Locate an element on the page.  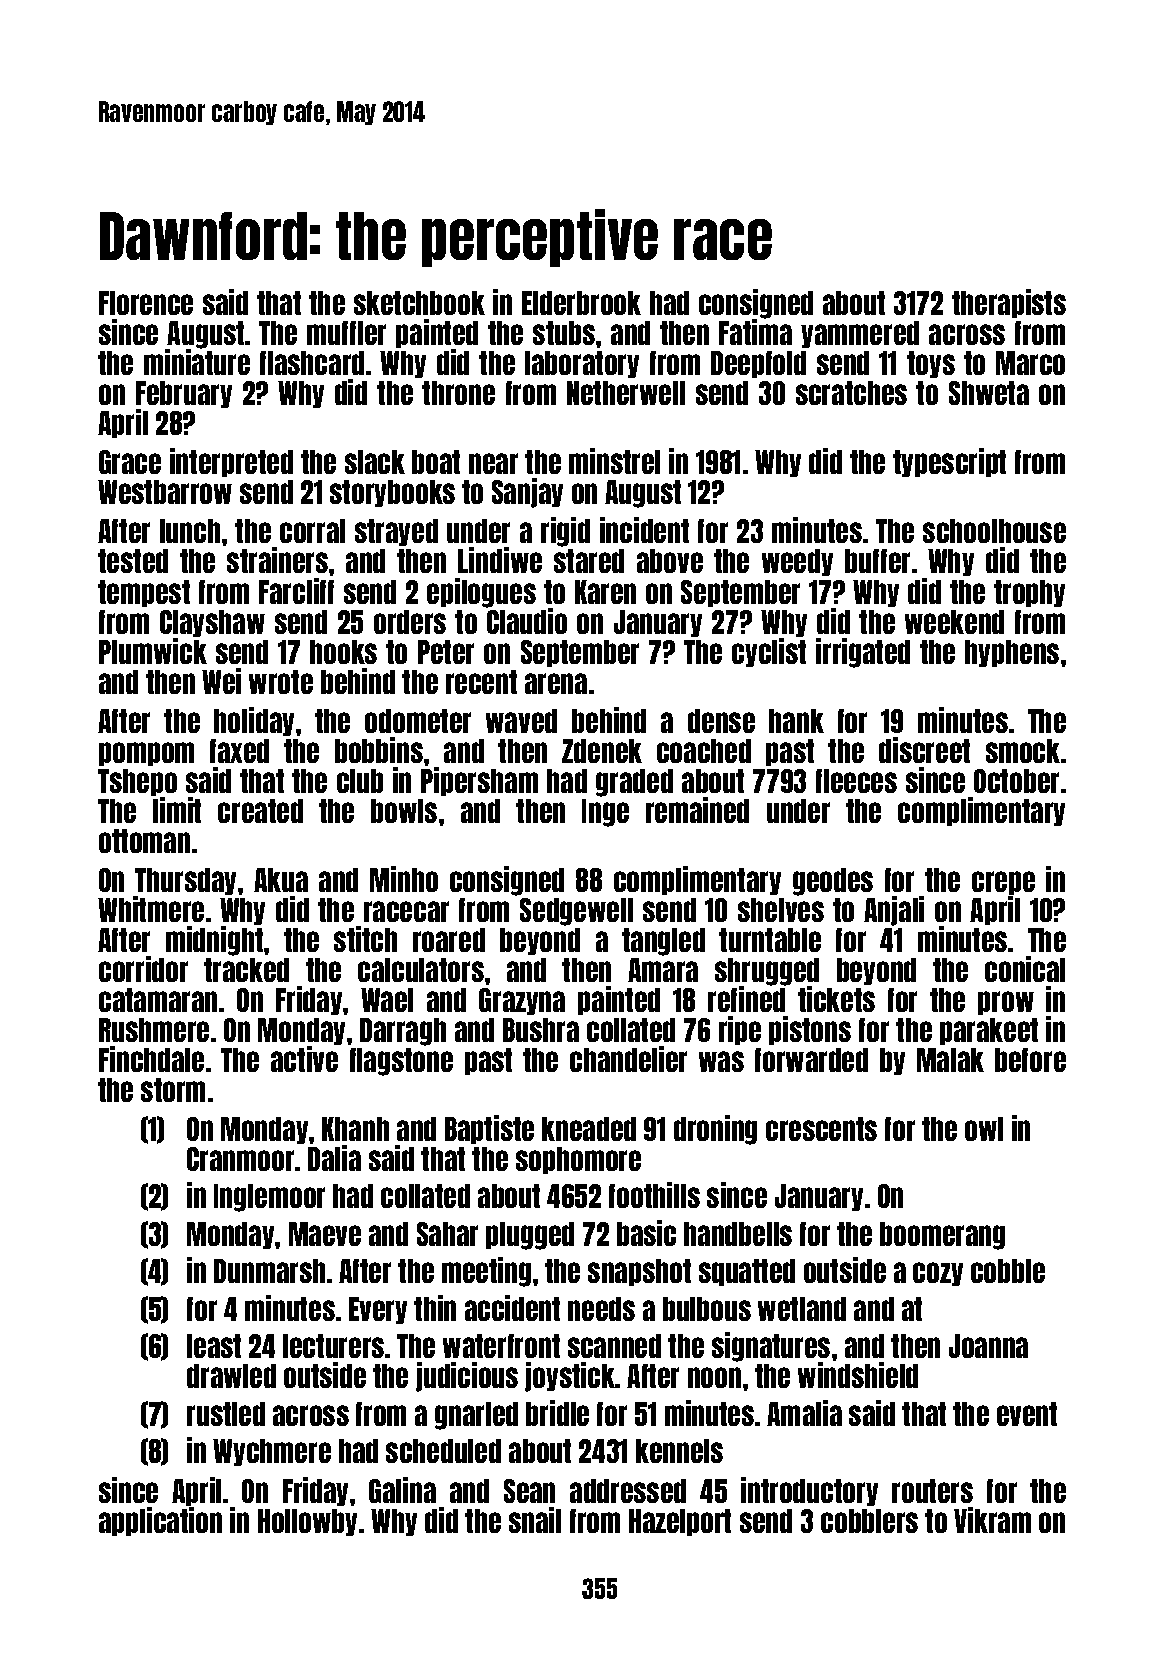
trophy is located at coordinates (1029, 593).
